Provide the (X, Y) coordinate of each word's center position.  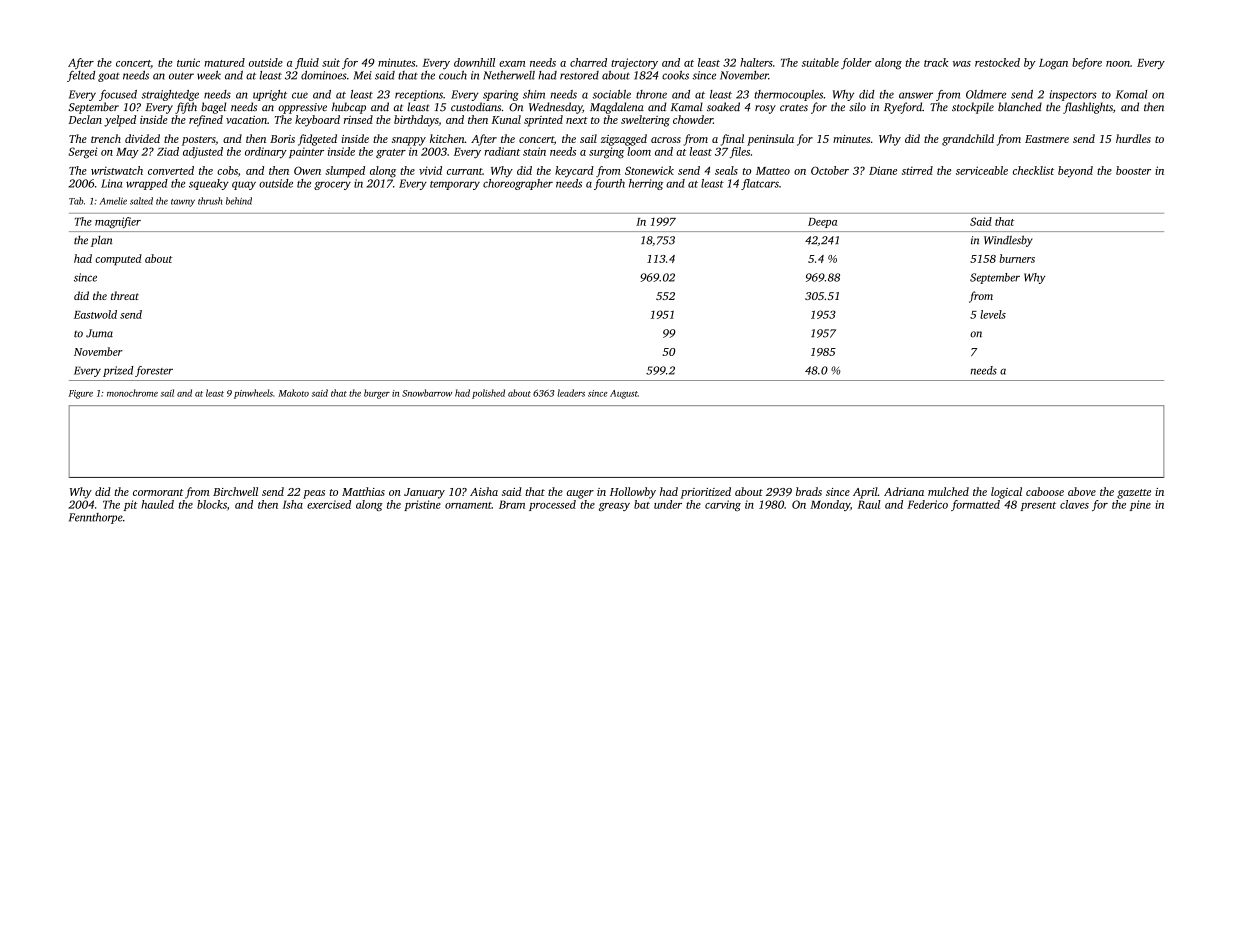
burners (1017, 258)
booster (1133, 170)
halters (756, 62)
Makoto (293, 393)
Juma (99, 333)
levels (993, 314)
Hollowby (633, 493)
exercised (329, 504)
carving (723, 505)
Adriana (904, 491)
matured (224, 62)
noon (1118, 64)
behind (239, 201)
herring (646, 184)
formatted (975, 505)
